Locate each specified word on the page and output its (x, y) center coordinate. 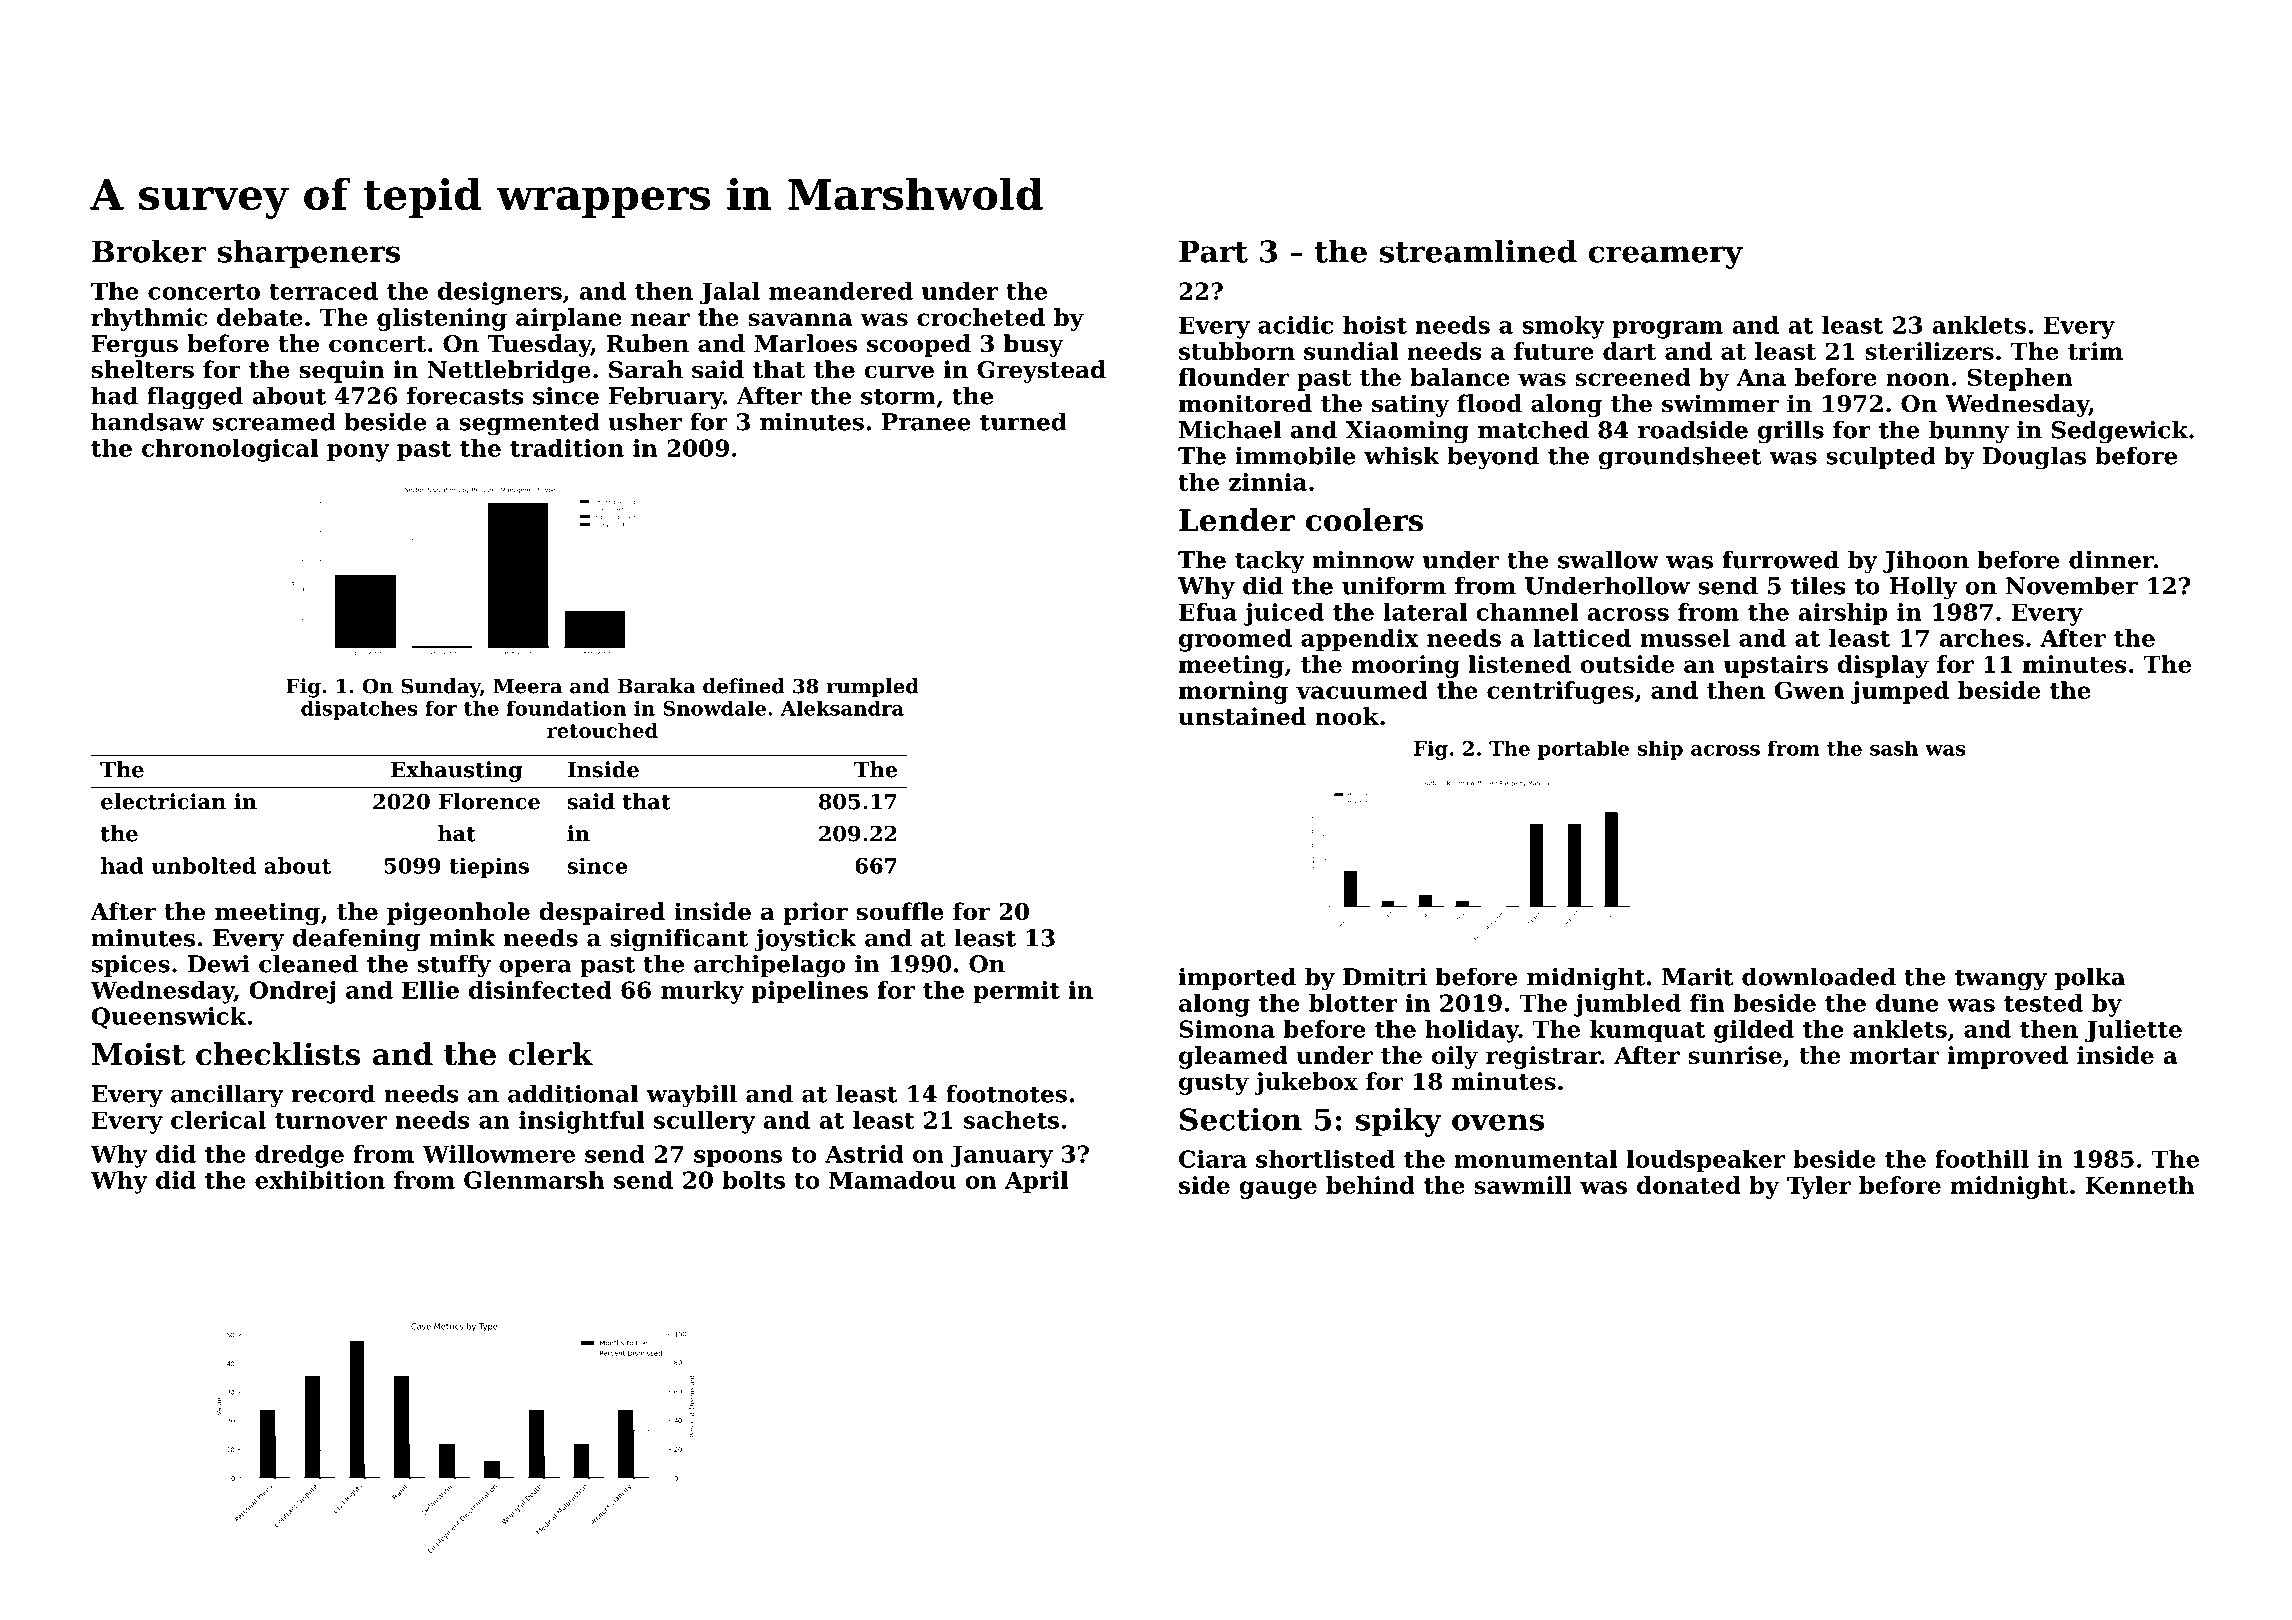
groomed (1235, 640)
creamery (1665, 257)
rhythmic (149, 319)
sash (1894, 748)
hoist (1375, 325)
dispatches (359, 710)
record (333, 1093)
